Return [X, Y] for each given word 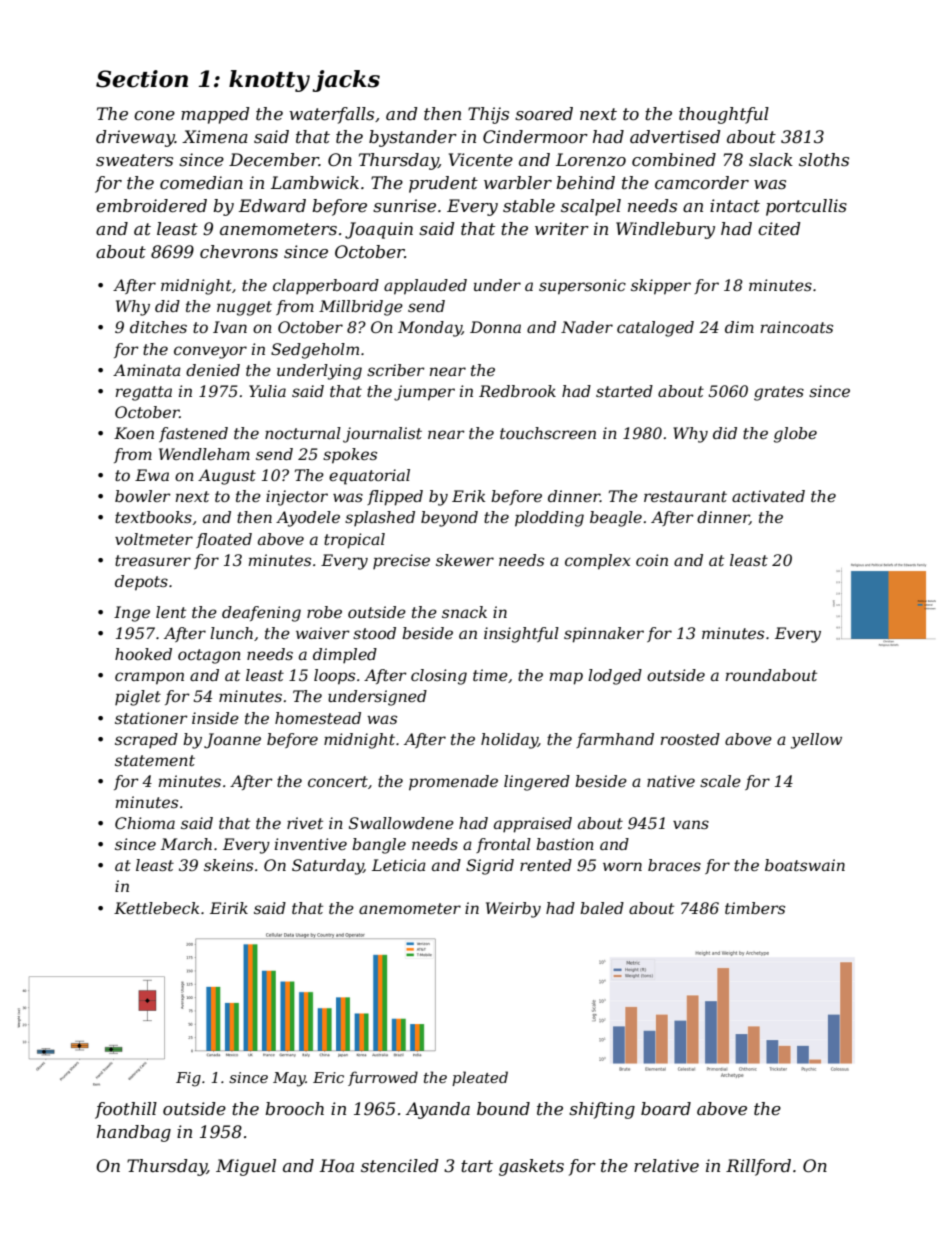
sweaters [134, 160]
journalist [382, 435]
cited [779, 229]
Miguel [246, 1167]
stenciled [400, 1166]
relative [666, 1166]
